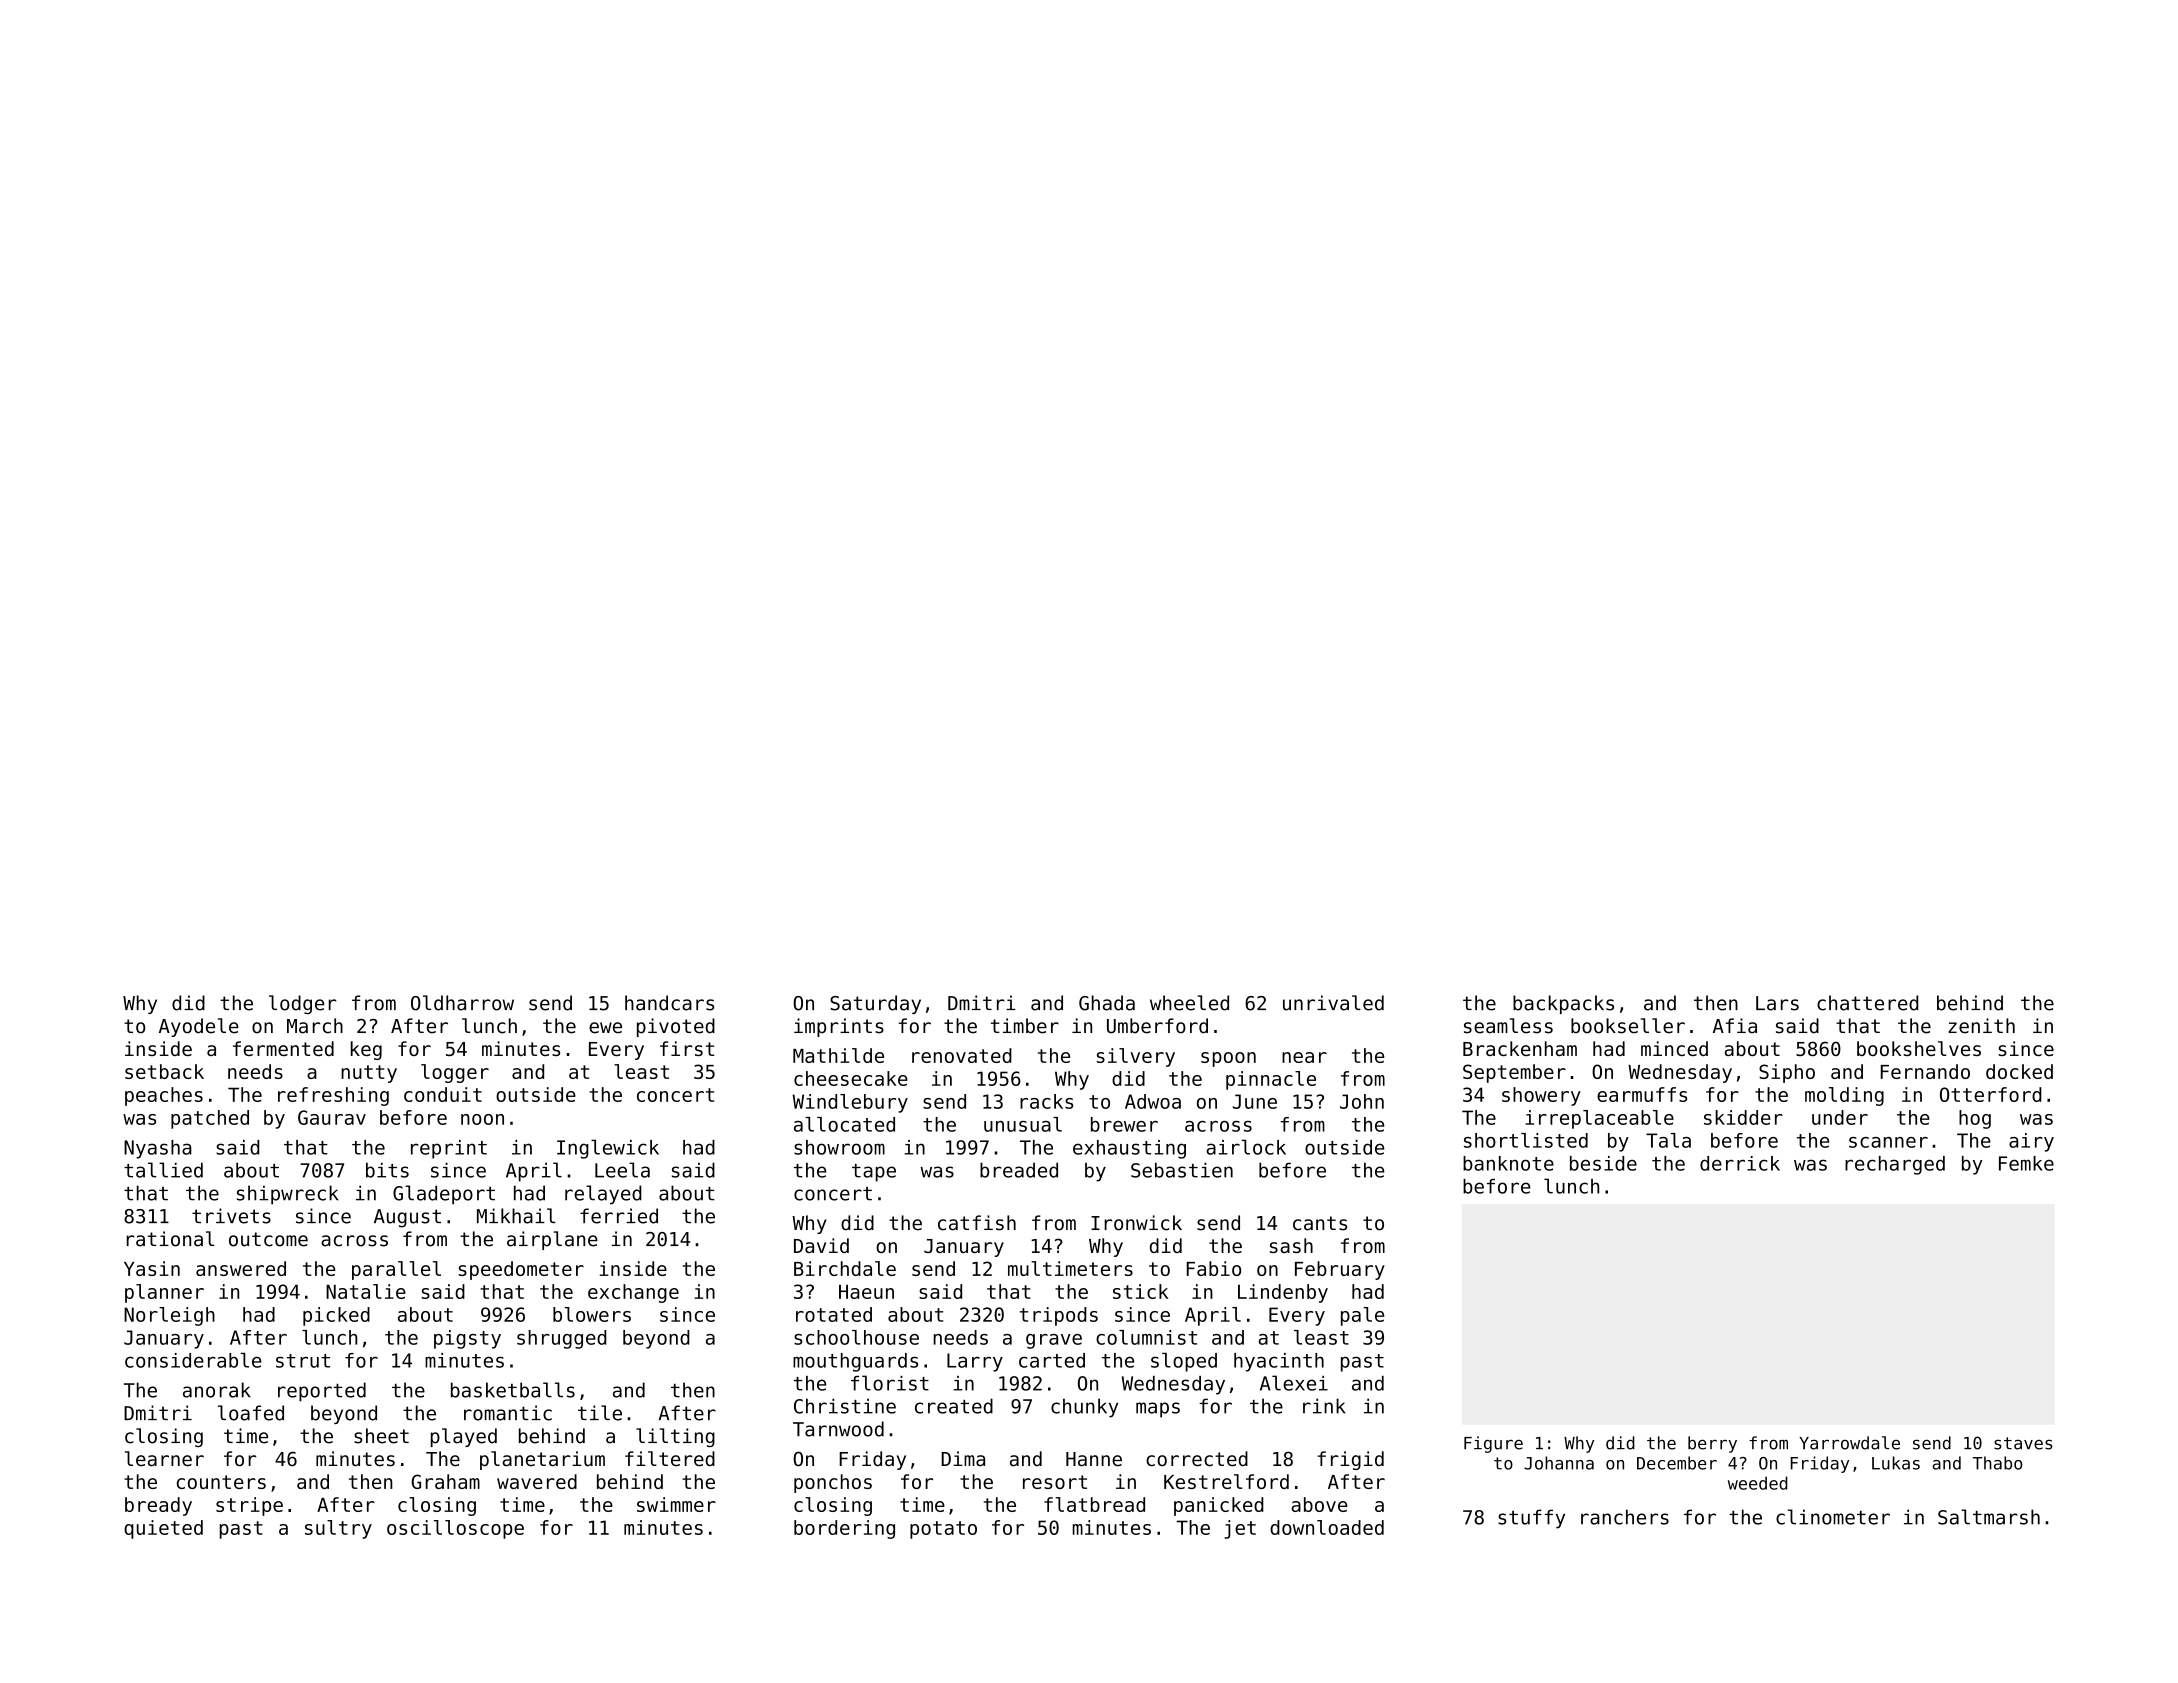 The image size is (2178, 1683). I want to click on brewer, so click(1124, 1124).
